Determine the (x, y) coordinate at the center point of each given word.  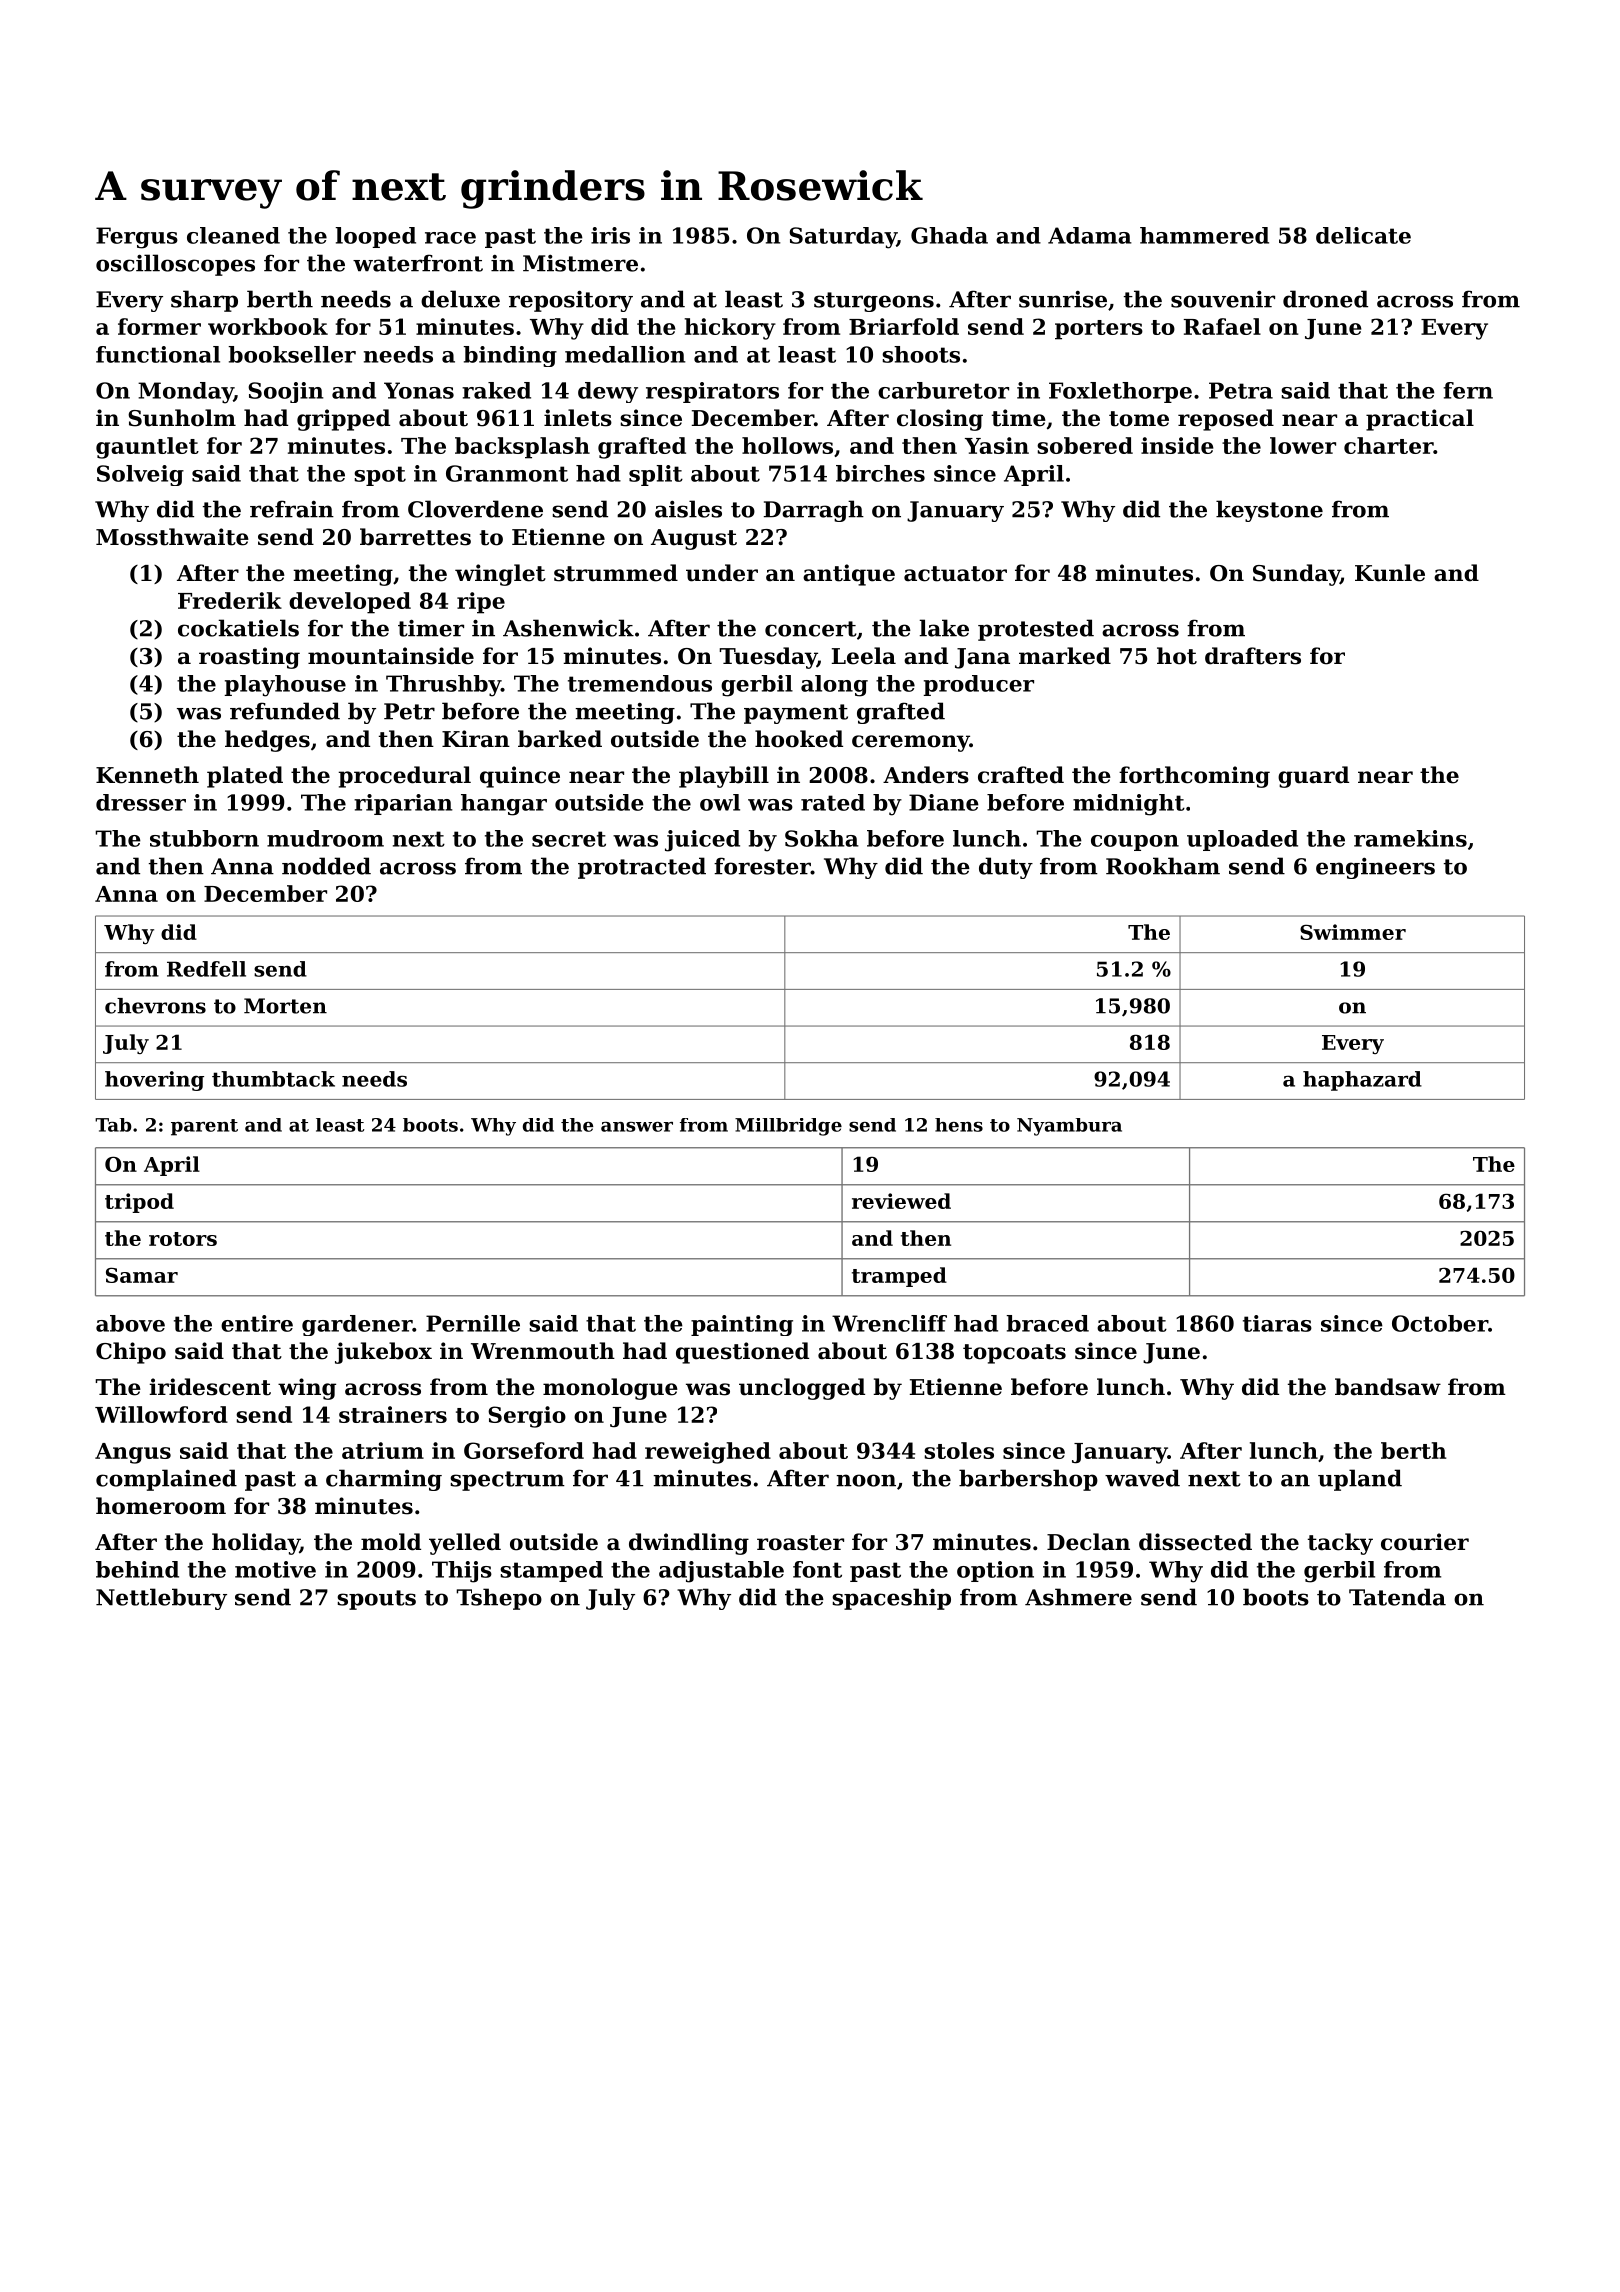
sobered (1085, 445)
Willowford (161, 1414)
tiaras (1277, 1323)
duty (1006, 868)
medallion (625, 354)
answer (637, 1127)
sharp (204, 301)
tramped (899, 1277)
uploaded (1242, 840)
